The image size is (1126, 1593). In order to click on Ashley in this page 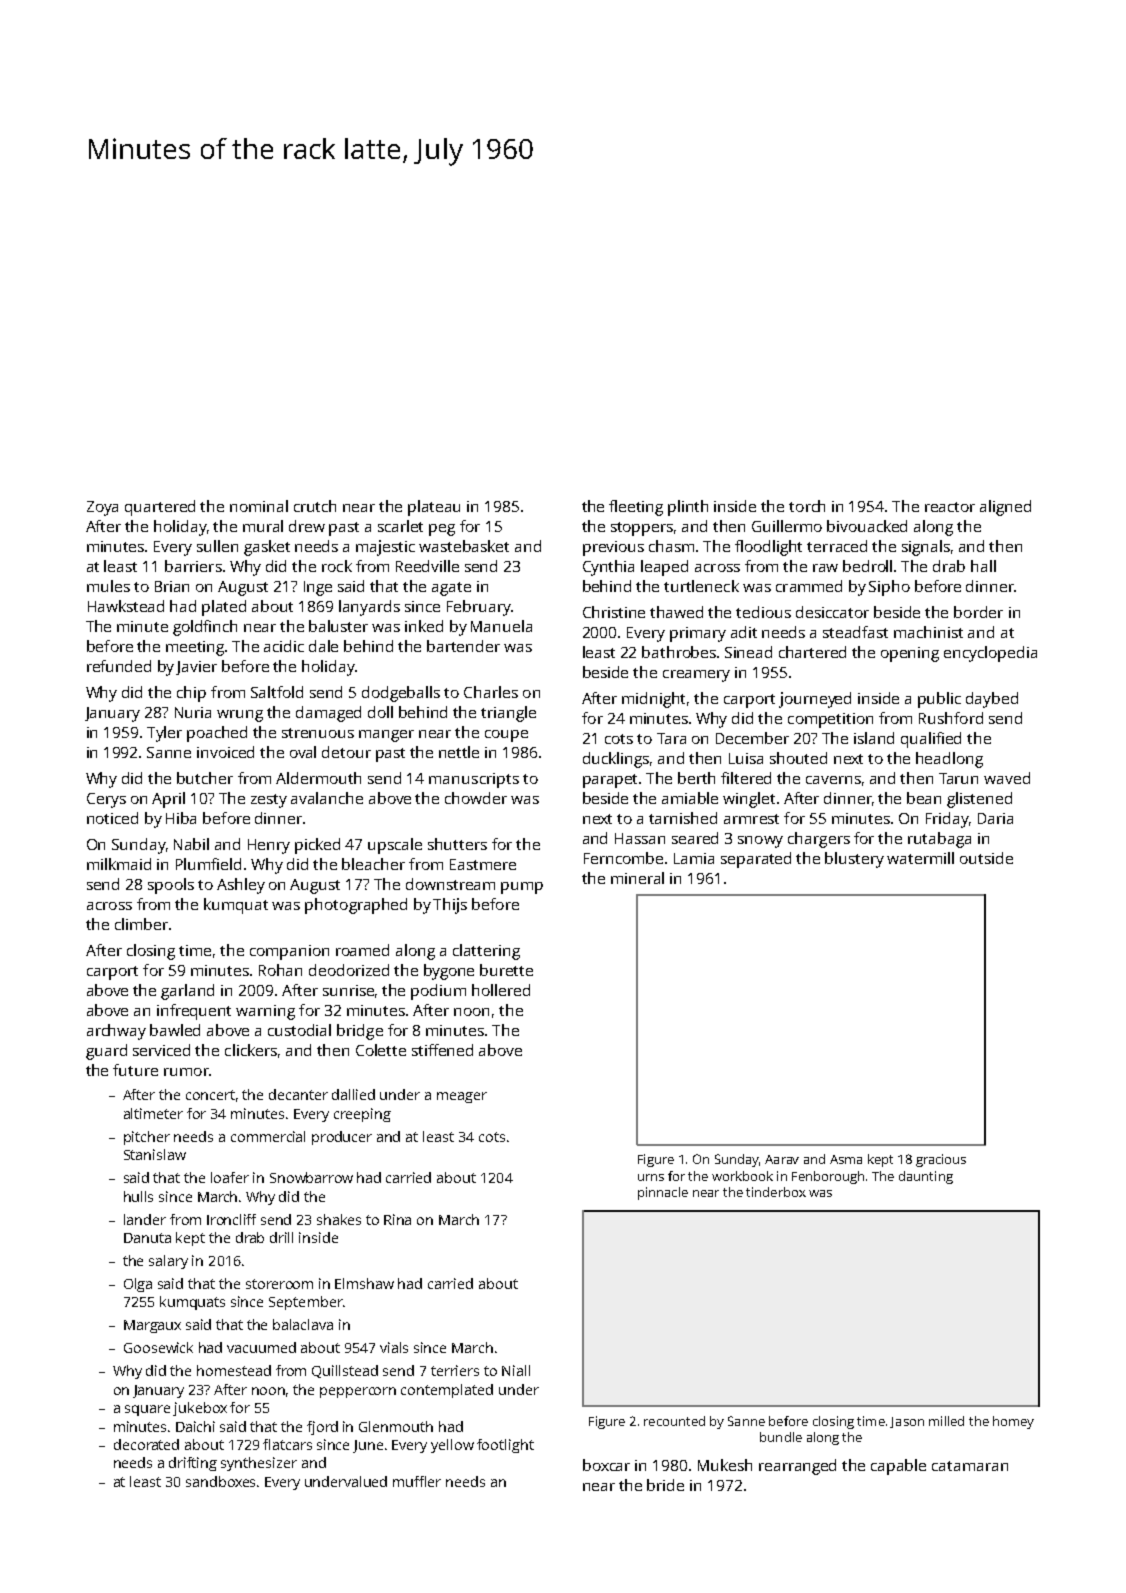, I will do `click(241, 886)`.
